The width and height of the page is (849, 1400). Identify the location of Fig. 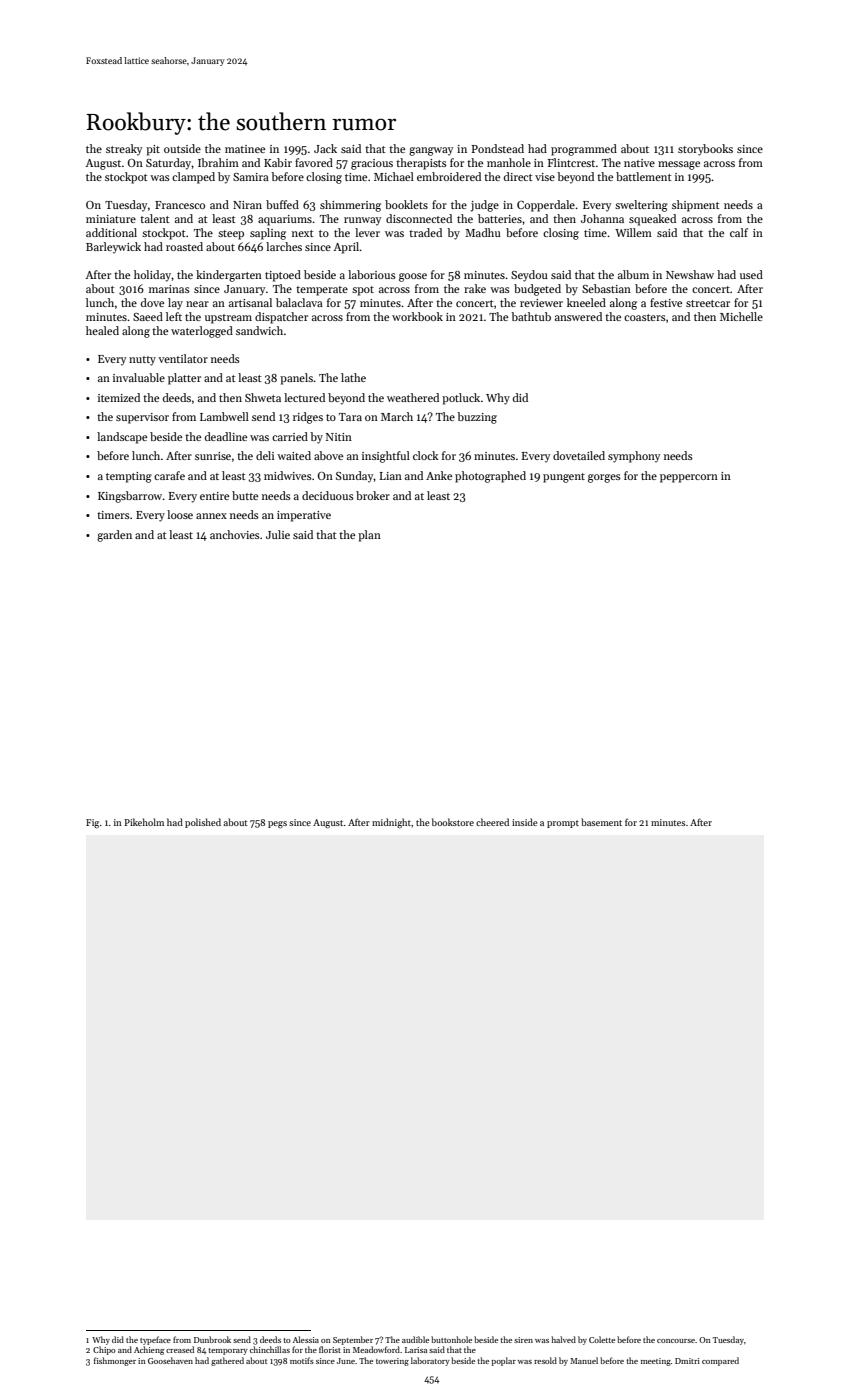
(92, 823).
